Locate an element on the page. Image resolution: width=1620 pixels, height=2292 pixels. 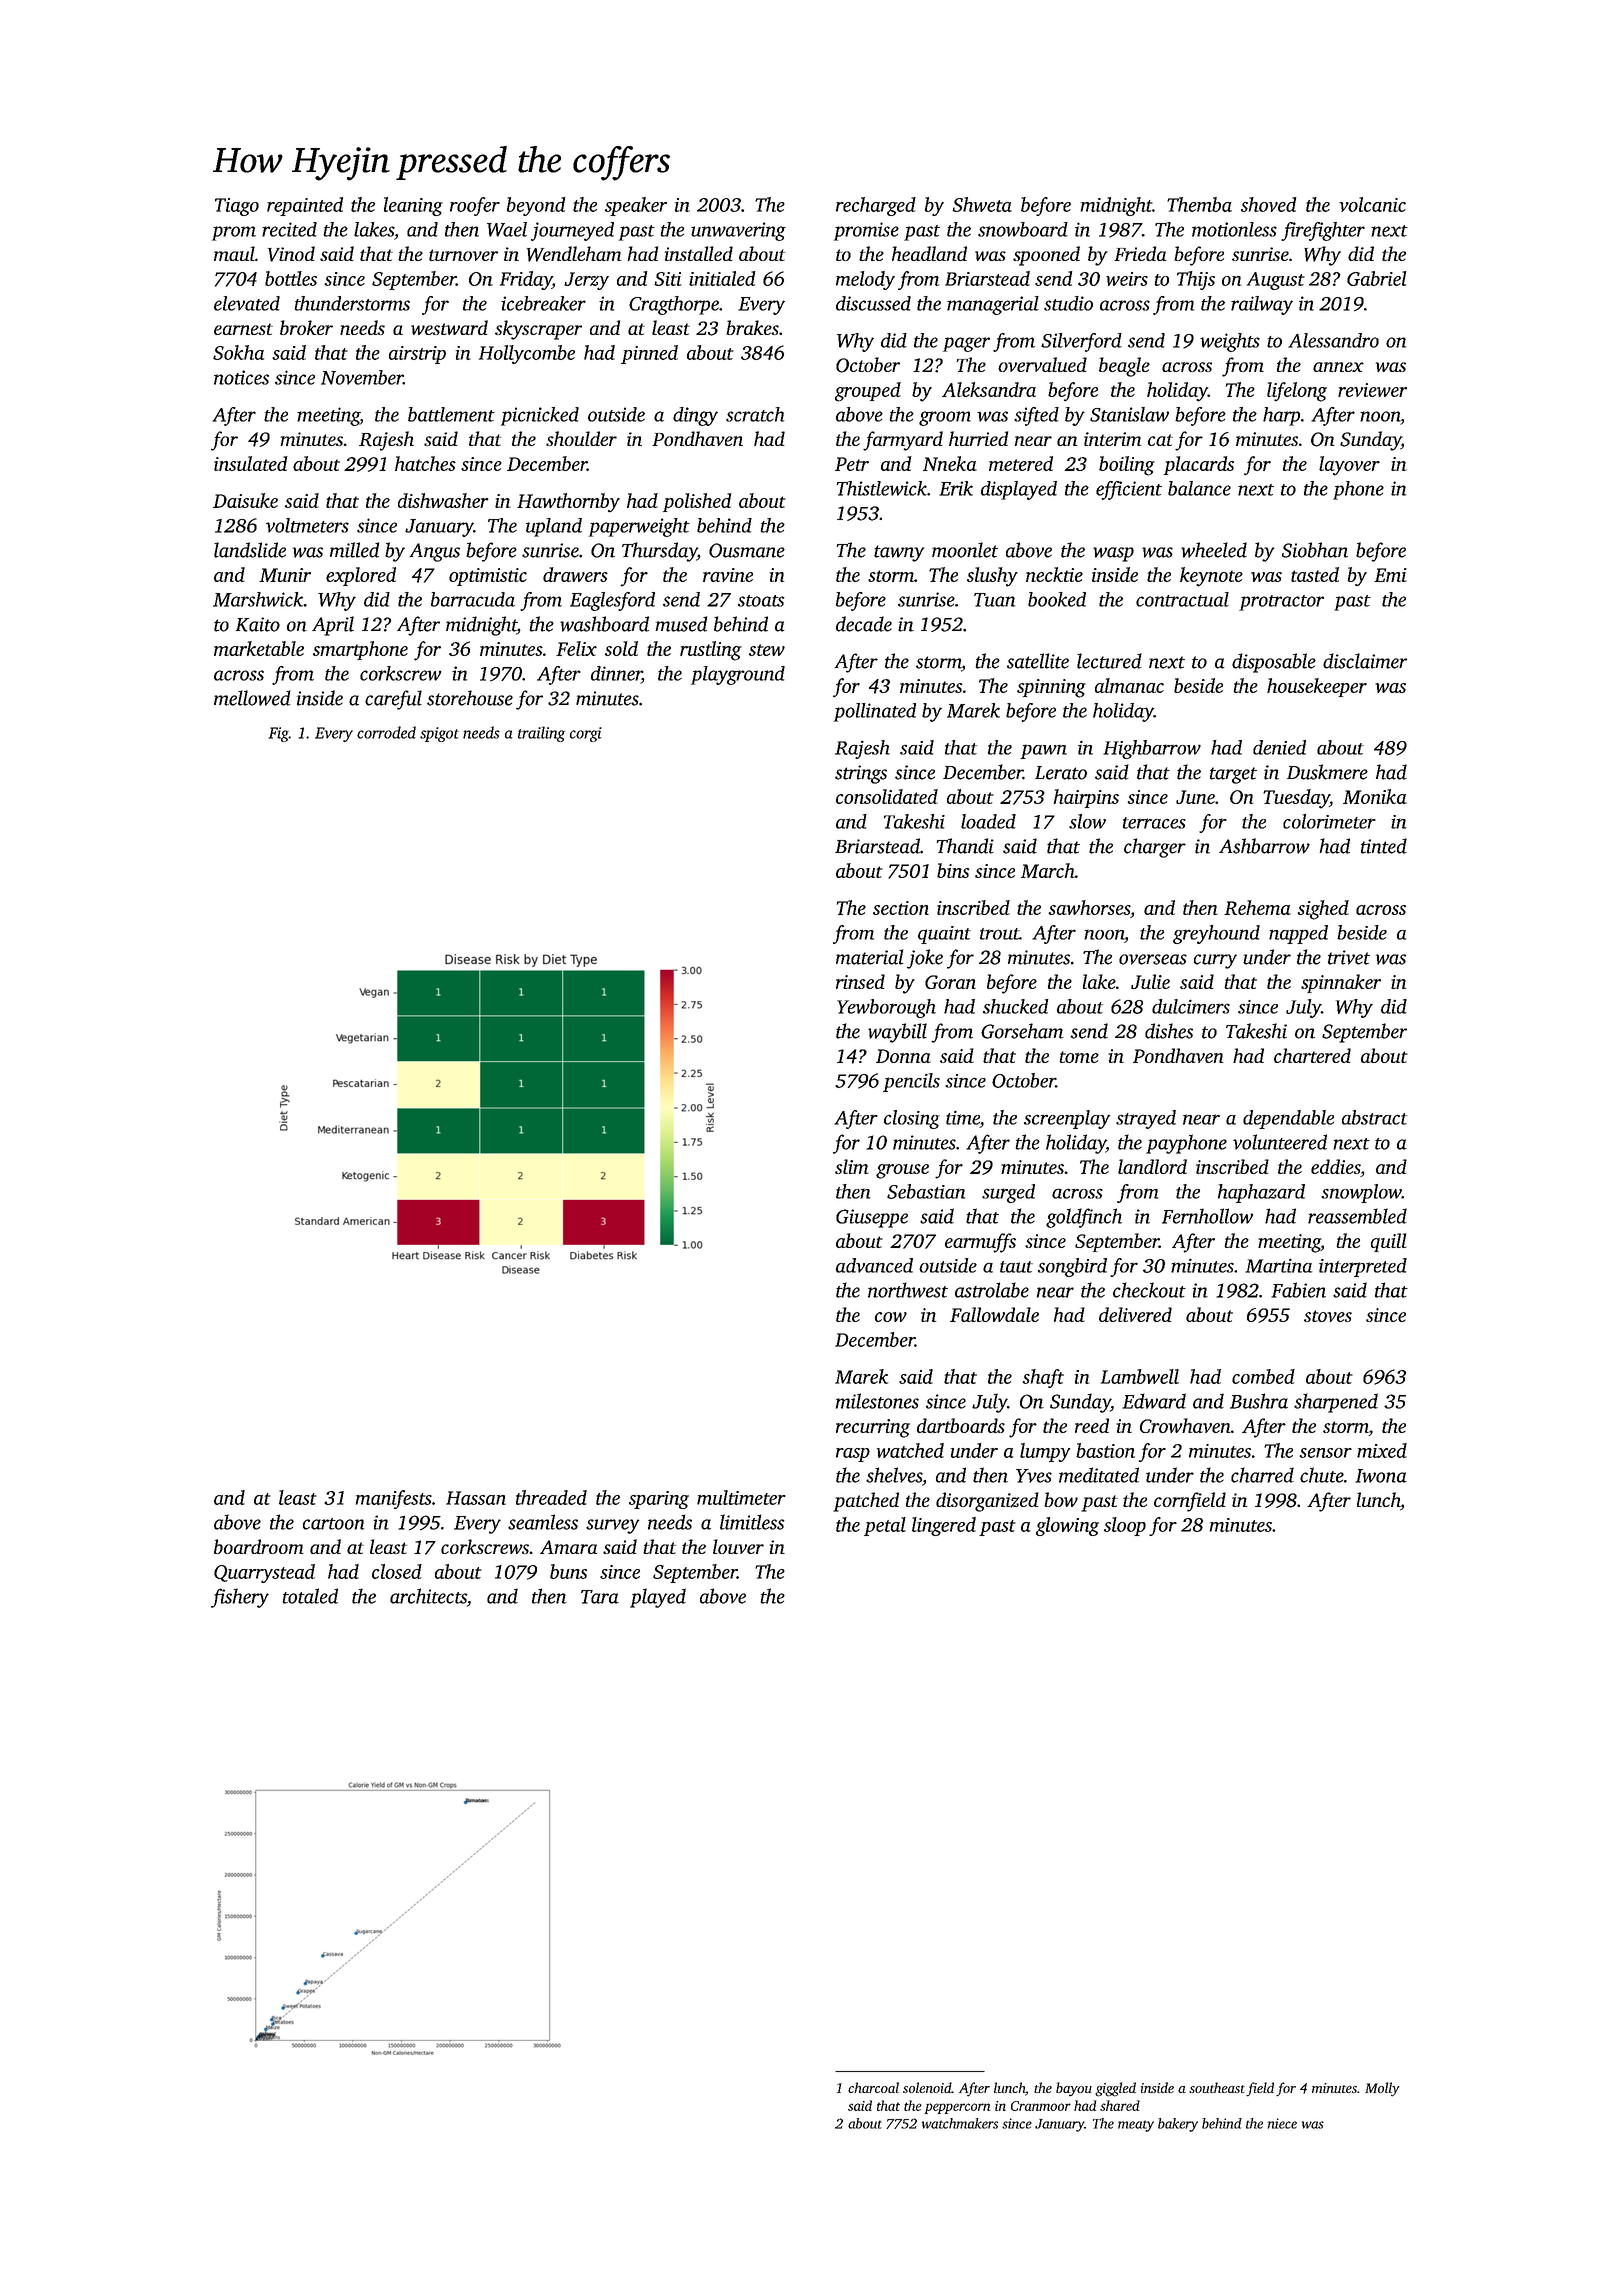
niece is located at coordinates (1282, 2123).
